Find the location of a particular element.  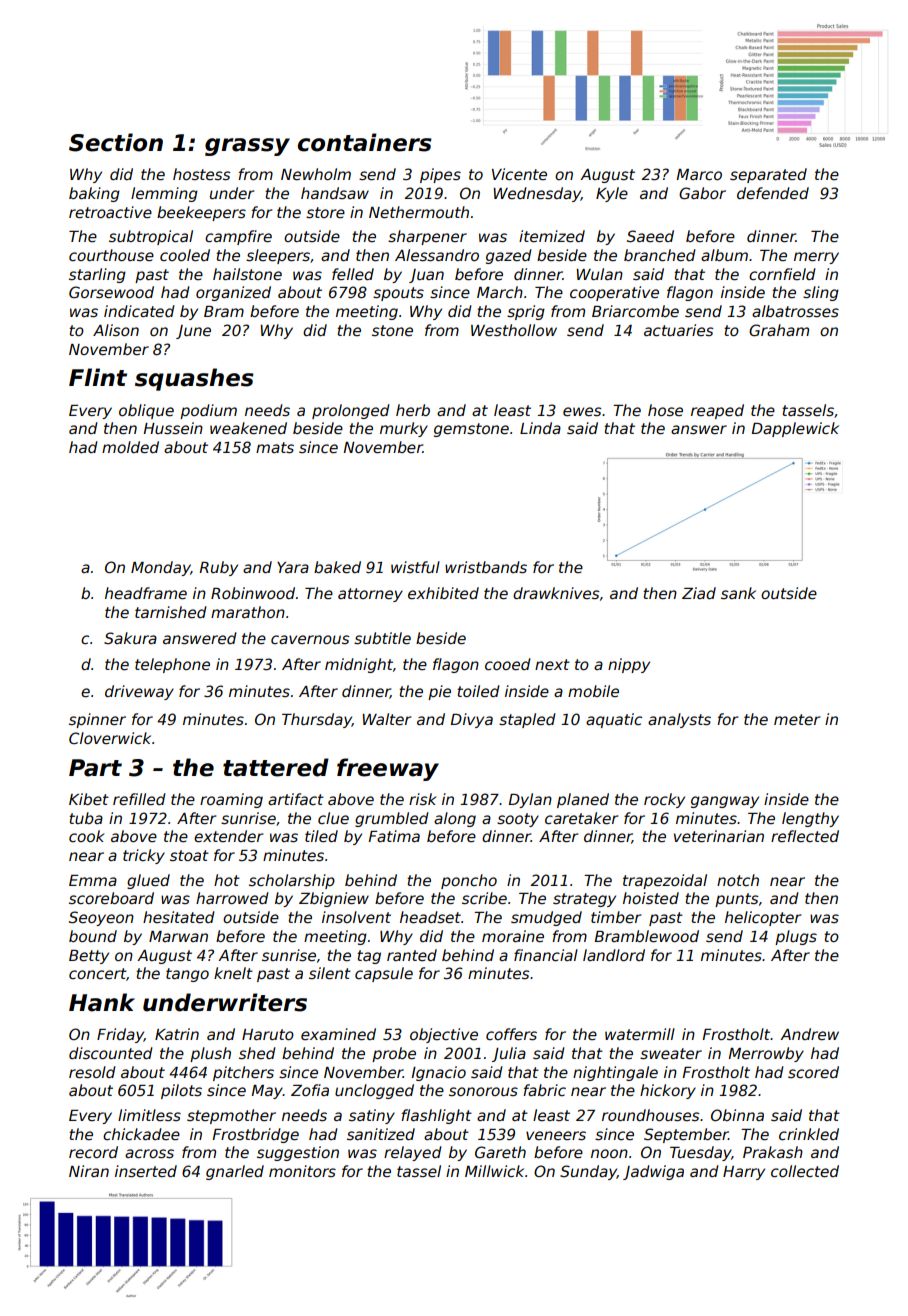

Katrin is located at coordinates (177, 1034).
